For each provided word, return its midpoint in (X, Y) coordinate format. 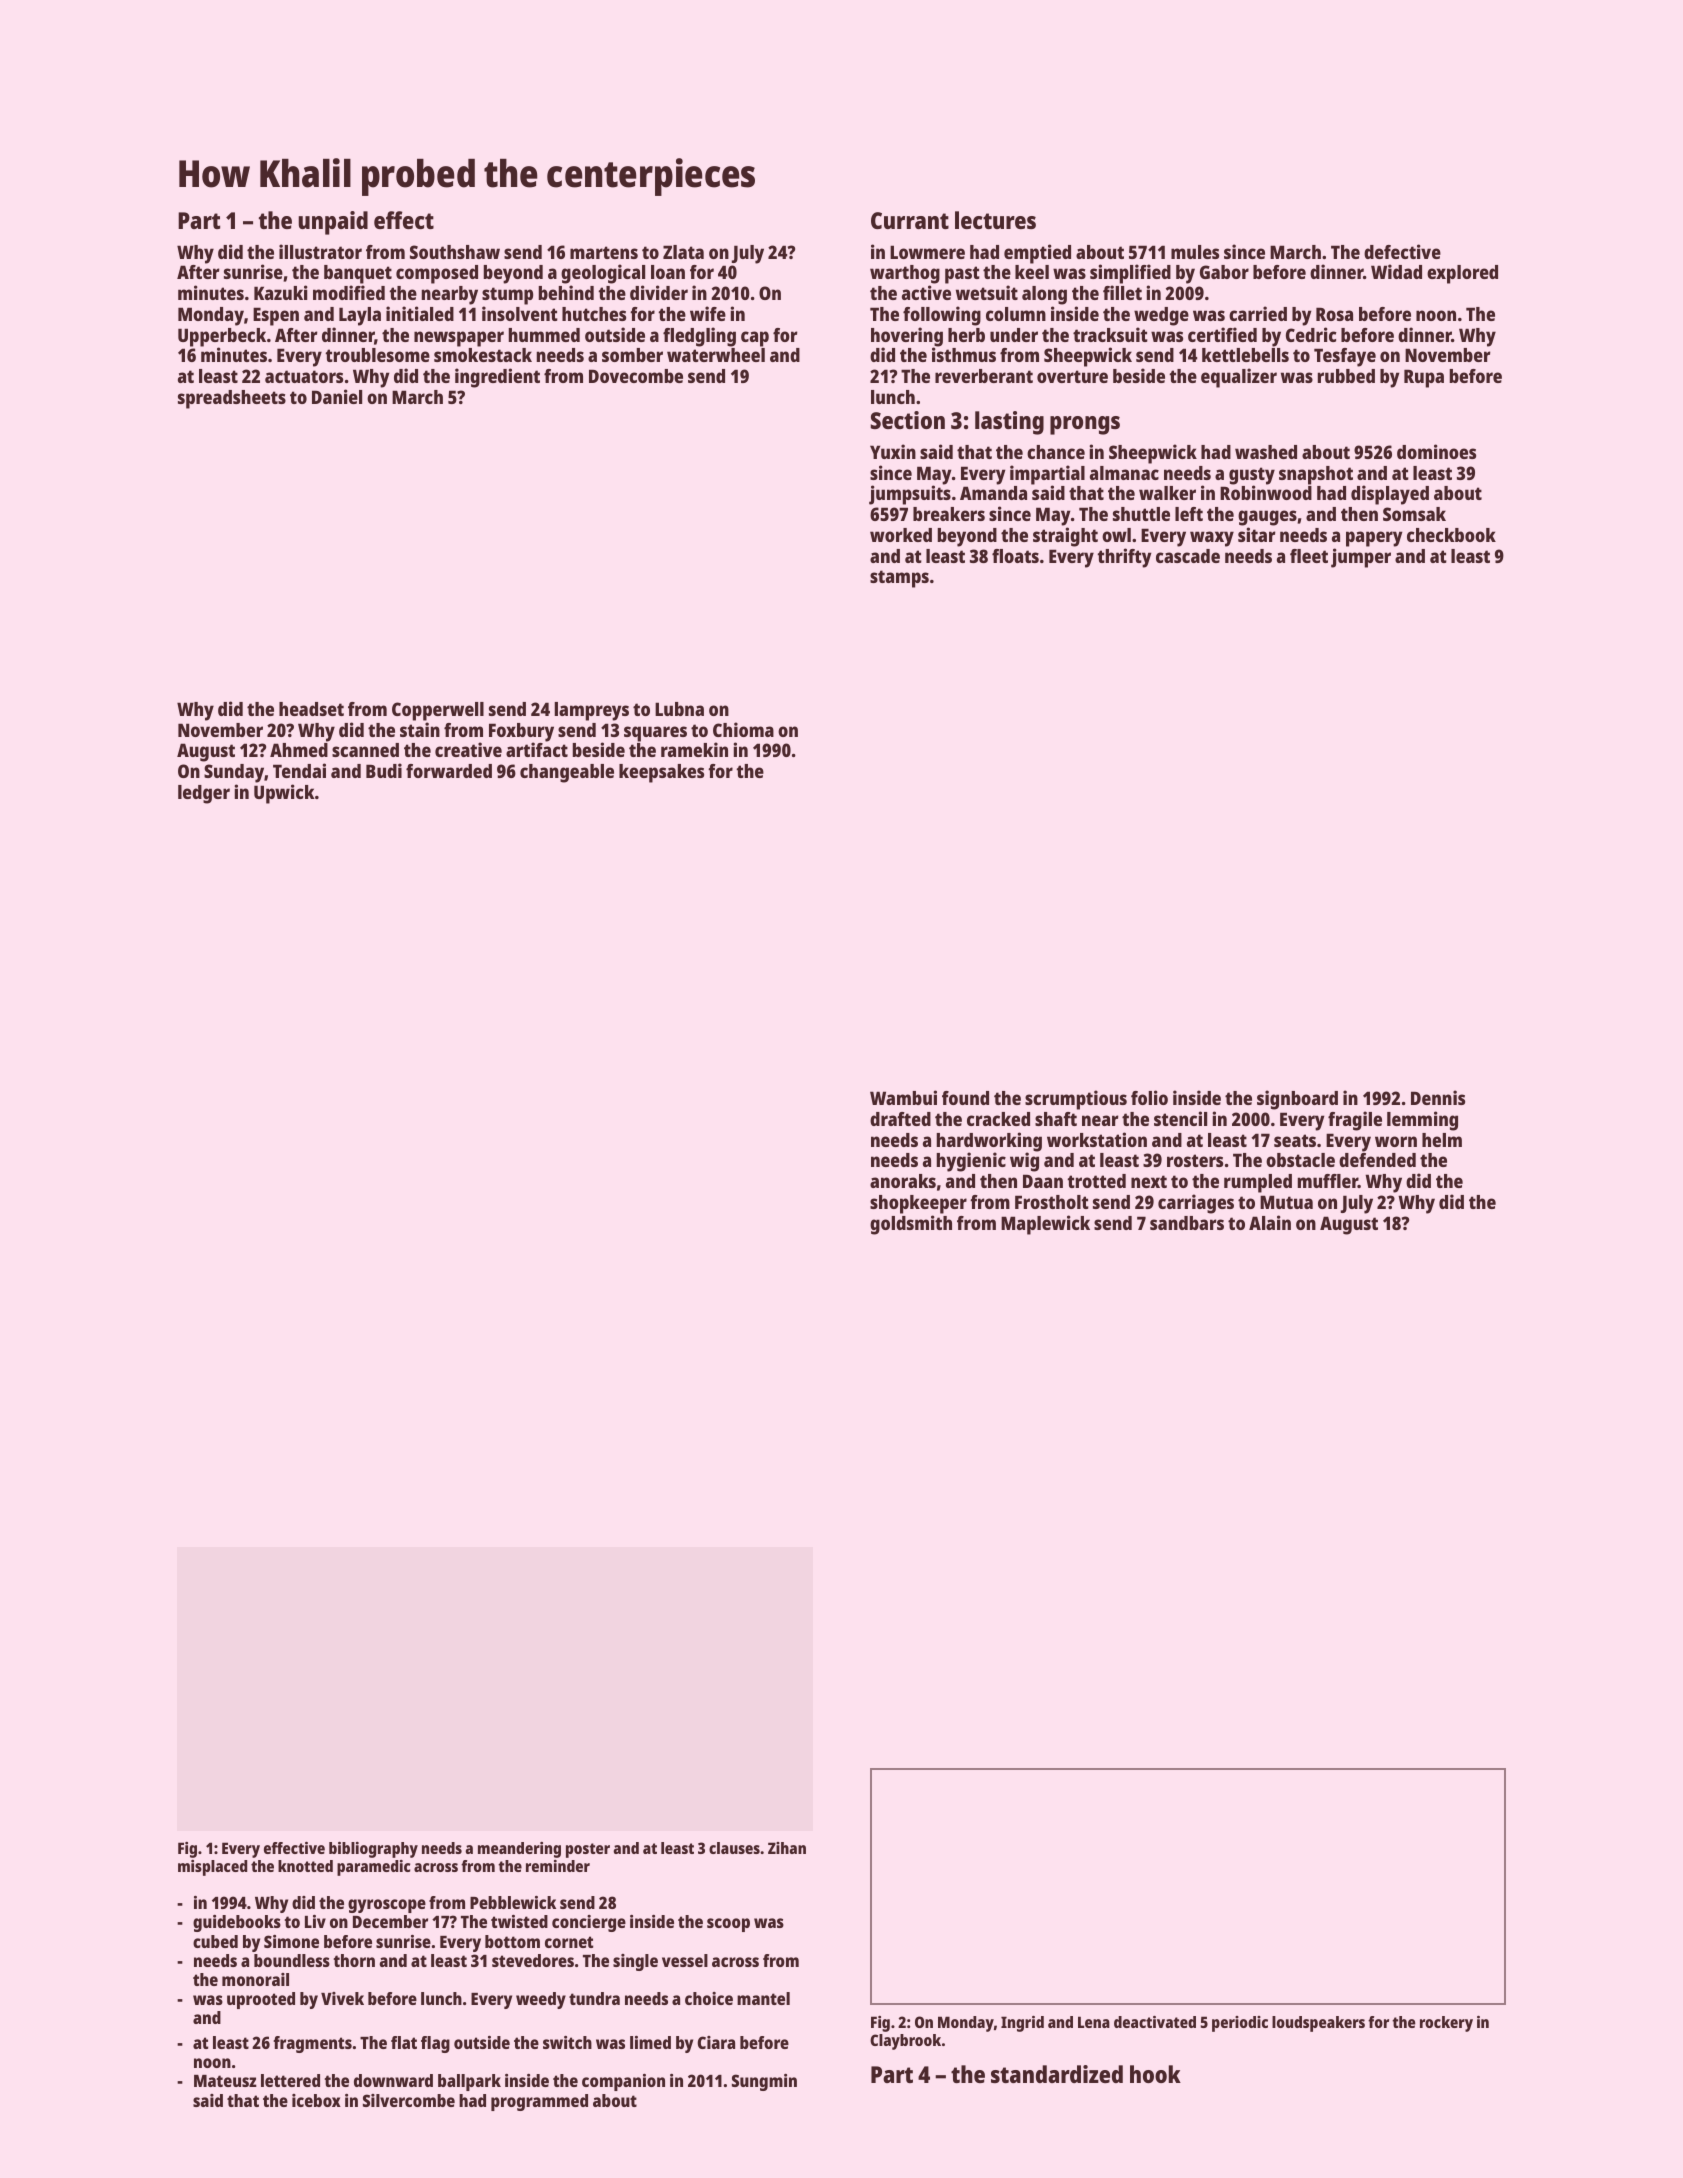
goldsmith (911, 1225)
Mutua (1286, 1202)
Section (908, 420)
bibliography (373, 1850)
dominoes (1436, 451)
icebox (316, 2100)
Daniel (337, 396)
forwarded (449, 771)
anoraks (903, 1181)
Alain (1270, 1222)
